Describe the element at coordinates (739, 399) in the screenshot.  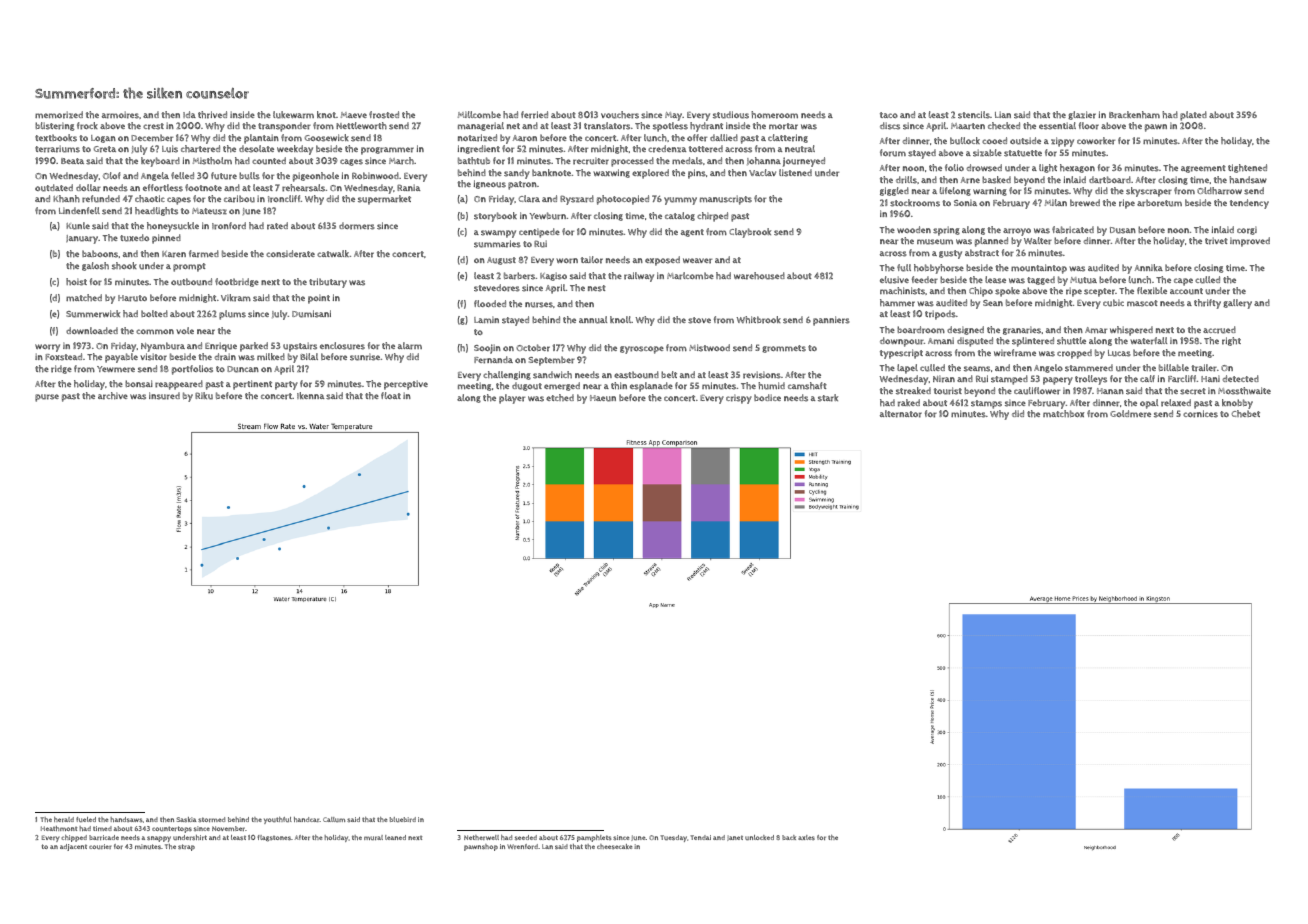
I see `crispy` at that location.
